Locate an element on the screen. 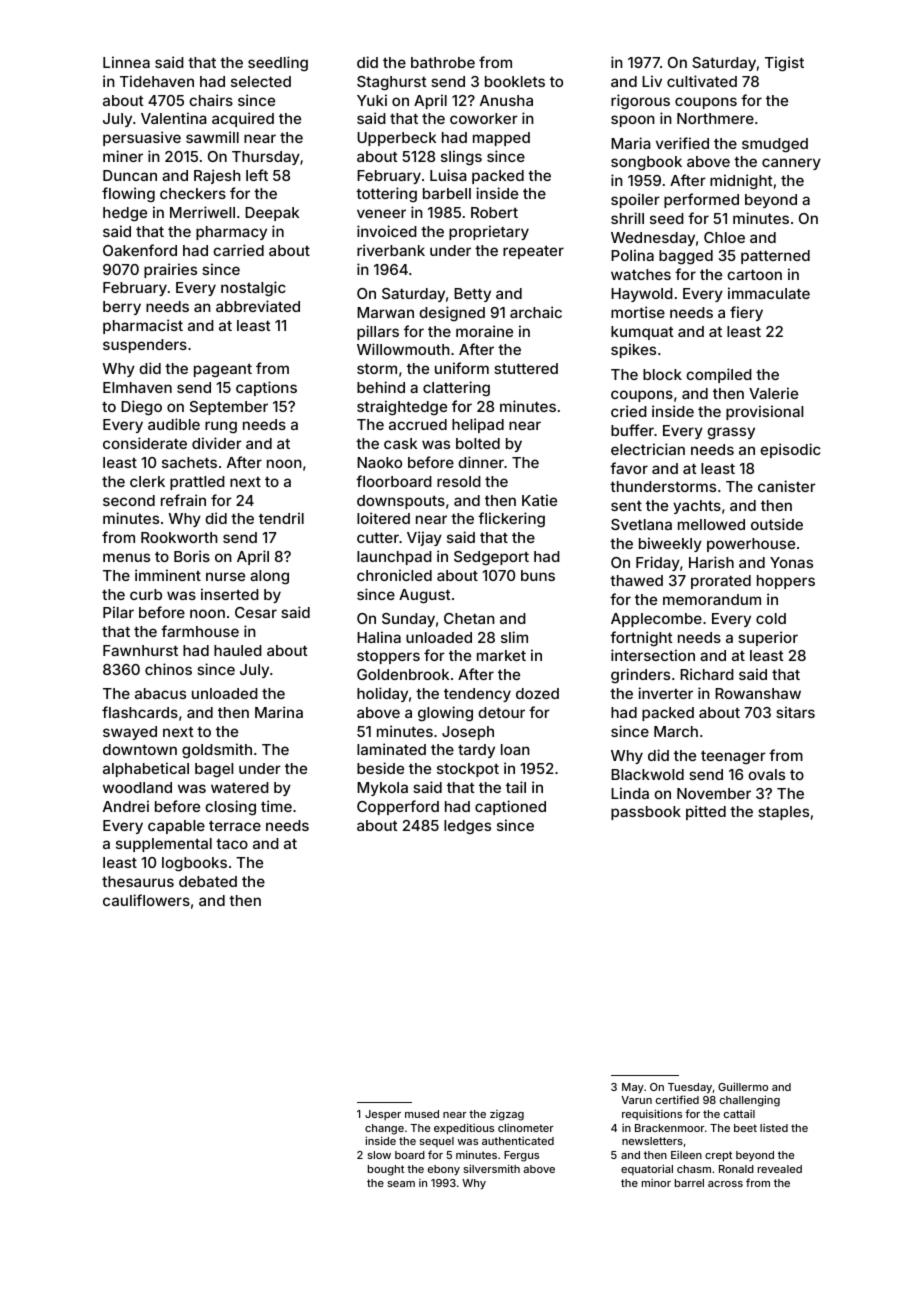 The height and width of the screenshot is (1308, 924). bought is located at coordinates (386, 1170).
